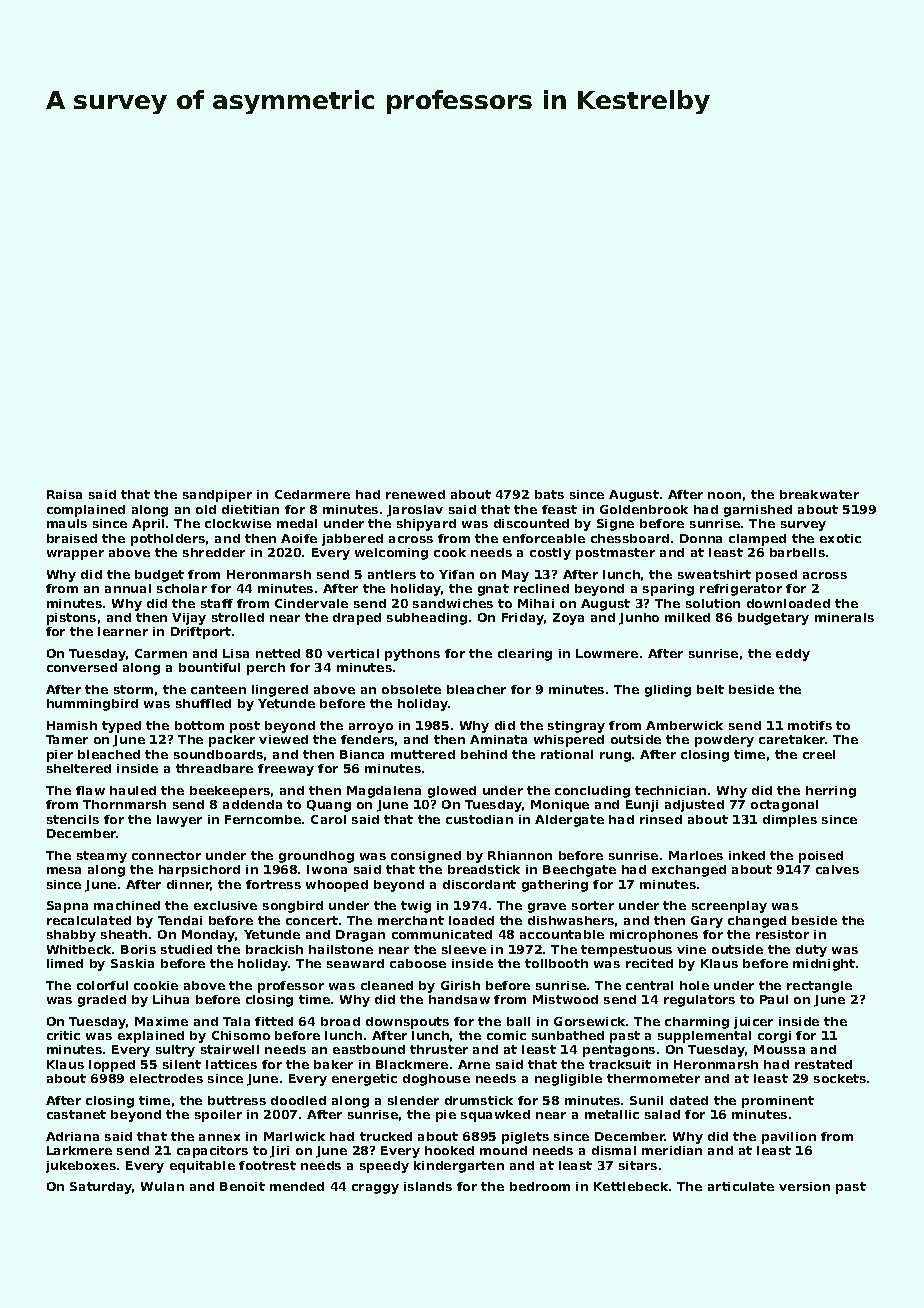 The width and height of the screenshot is (924, 1308). Describe the element at coordinates (729, 907) in the screenshot. I see `screenplay` at that location.
